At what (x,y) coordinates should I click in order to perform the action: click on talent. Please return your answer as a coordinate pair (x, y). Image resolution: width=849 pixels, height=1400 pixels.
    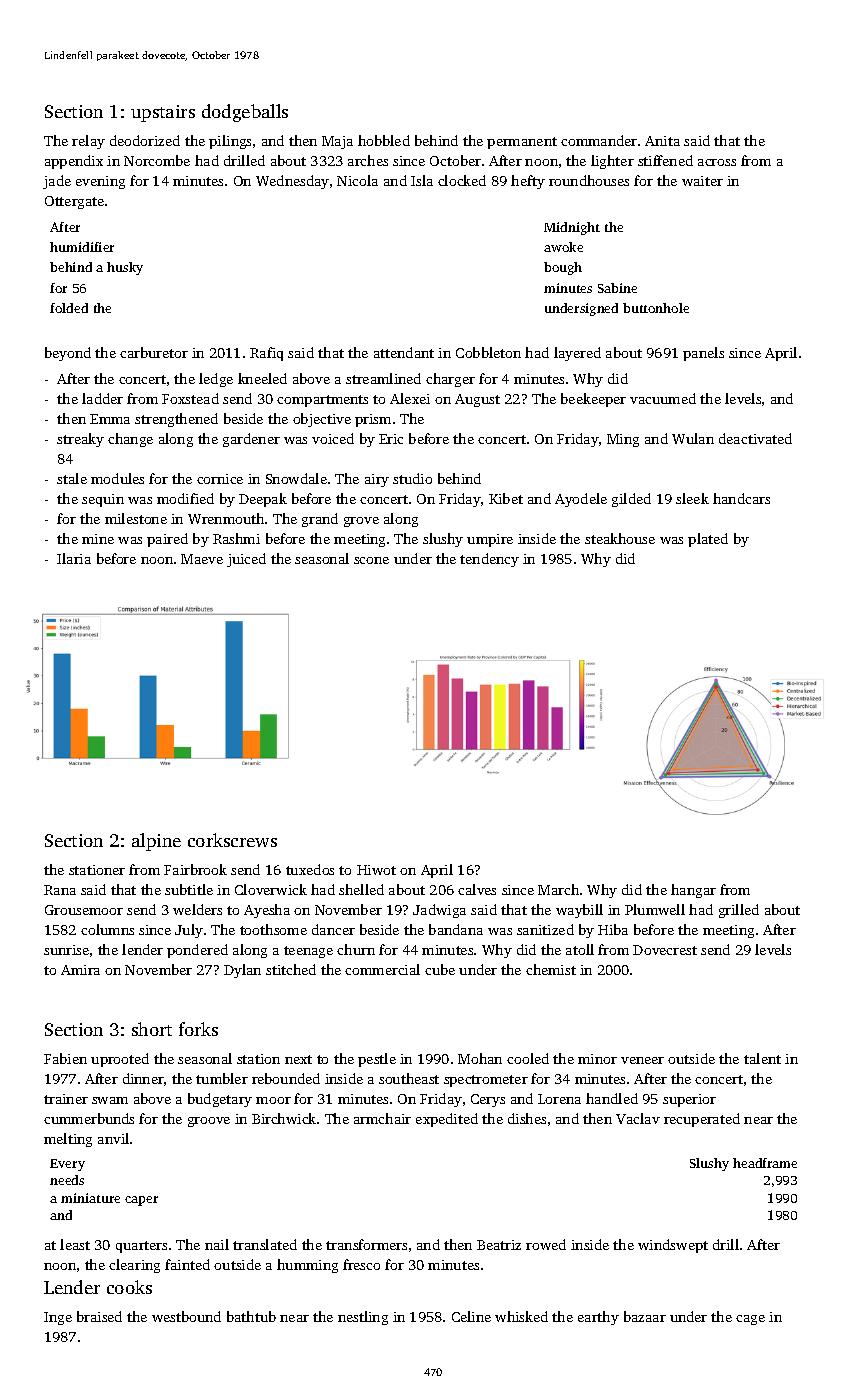
    Looking at the image, I should click on (762, 1058).
